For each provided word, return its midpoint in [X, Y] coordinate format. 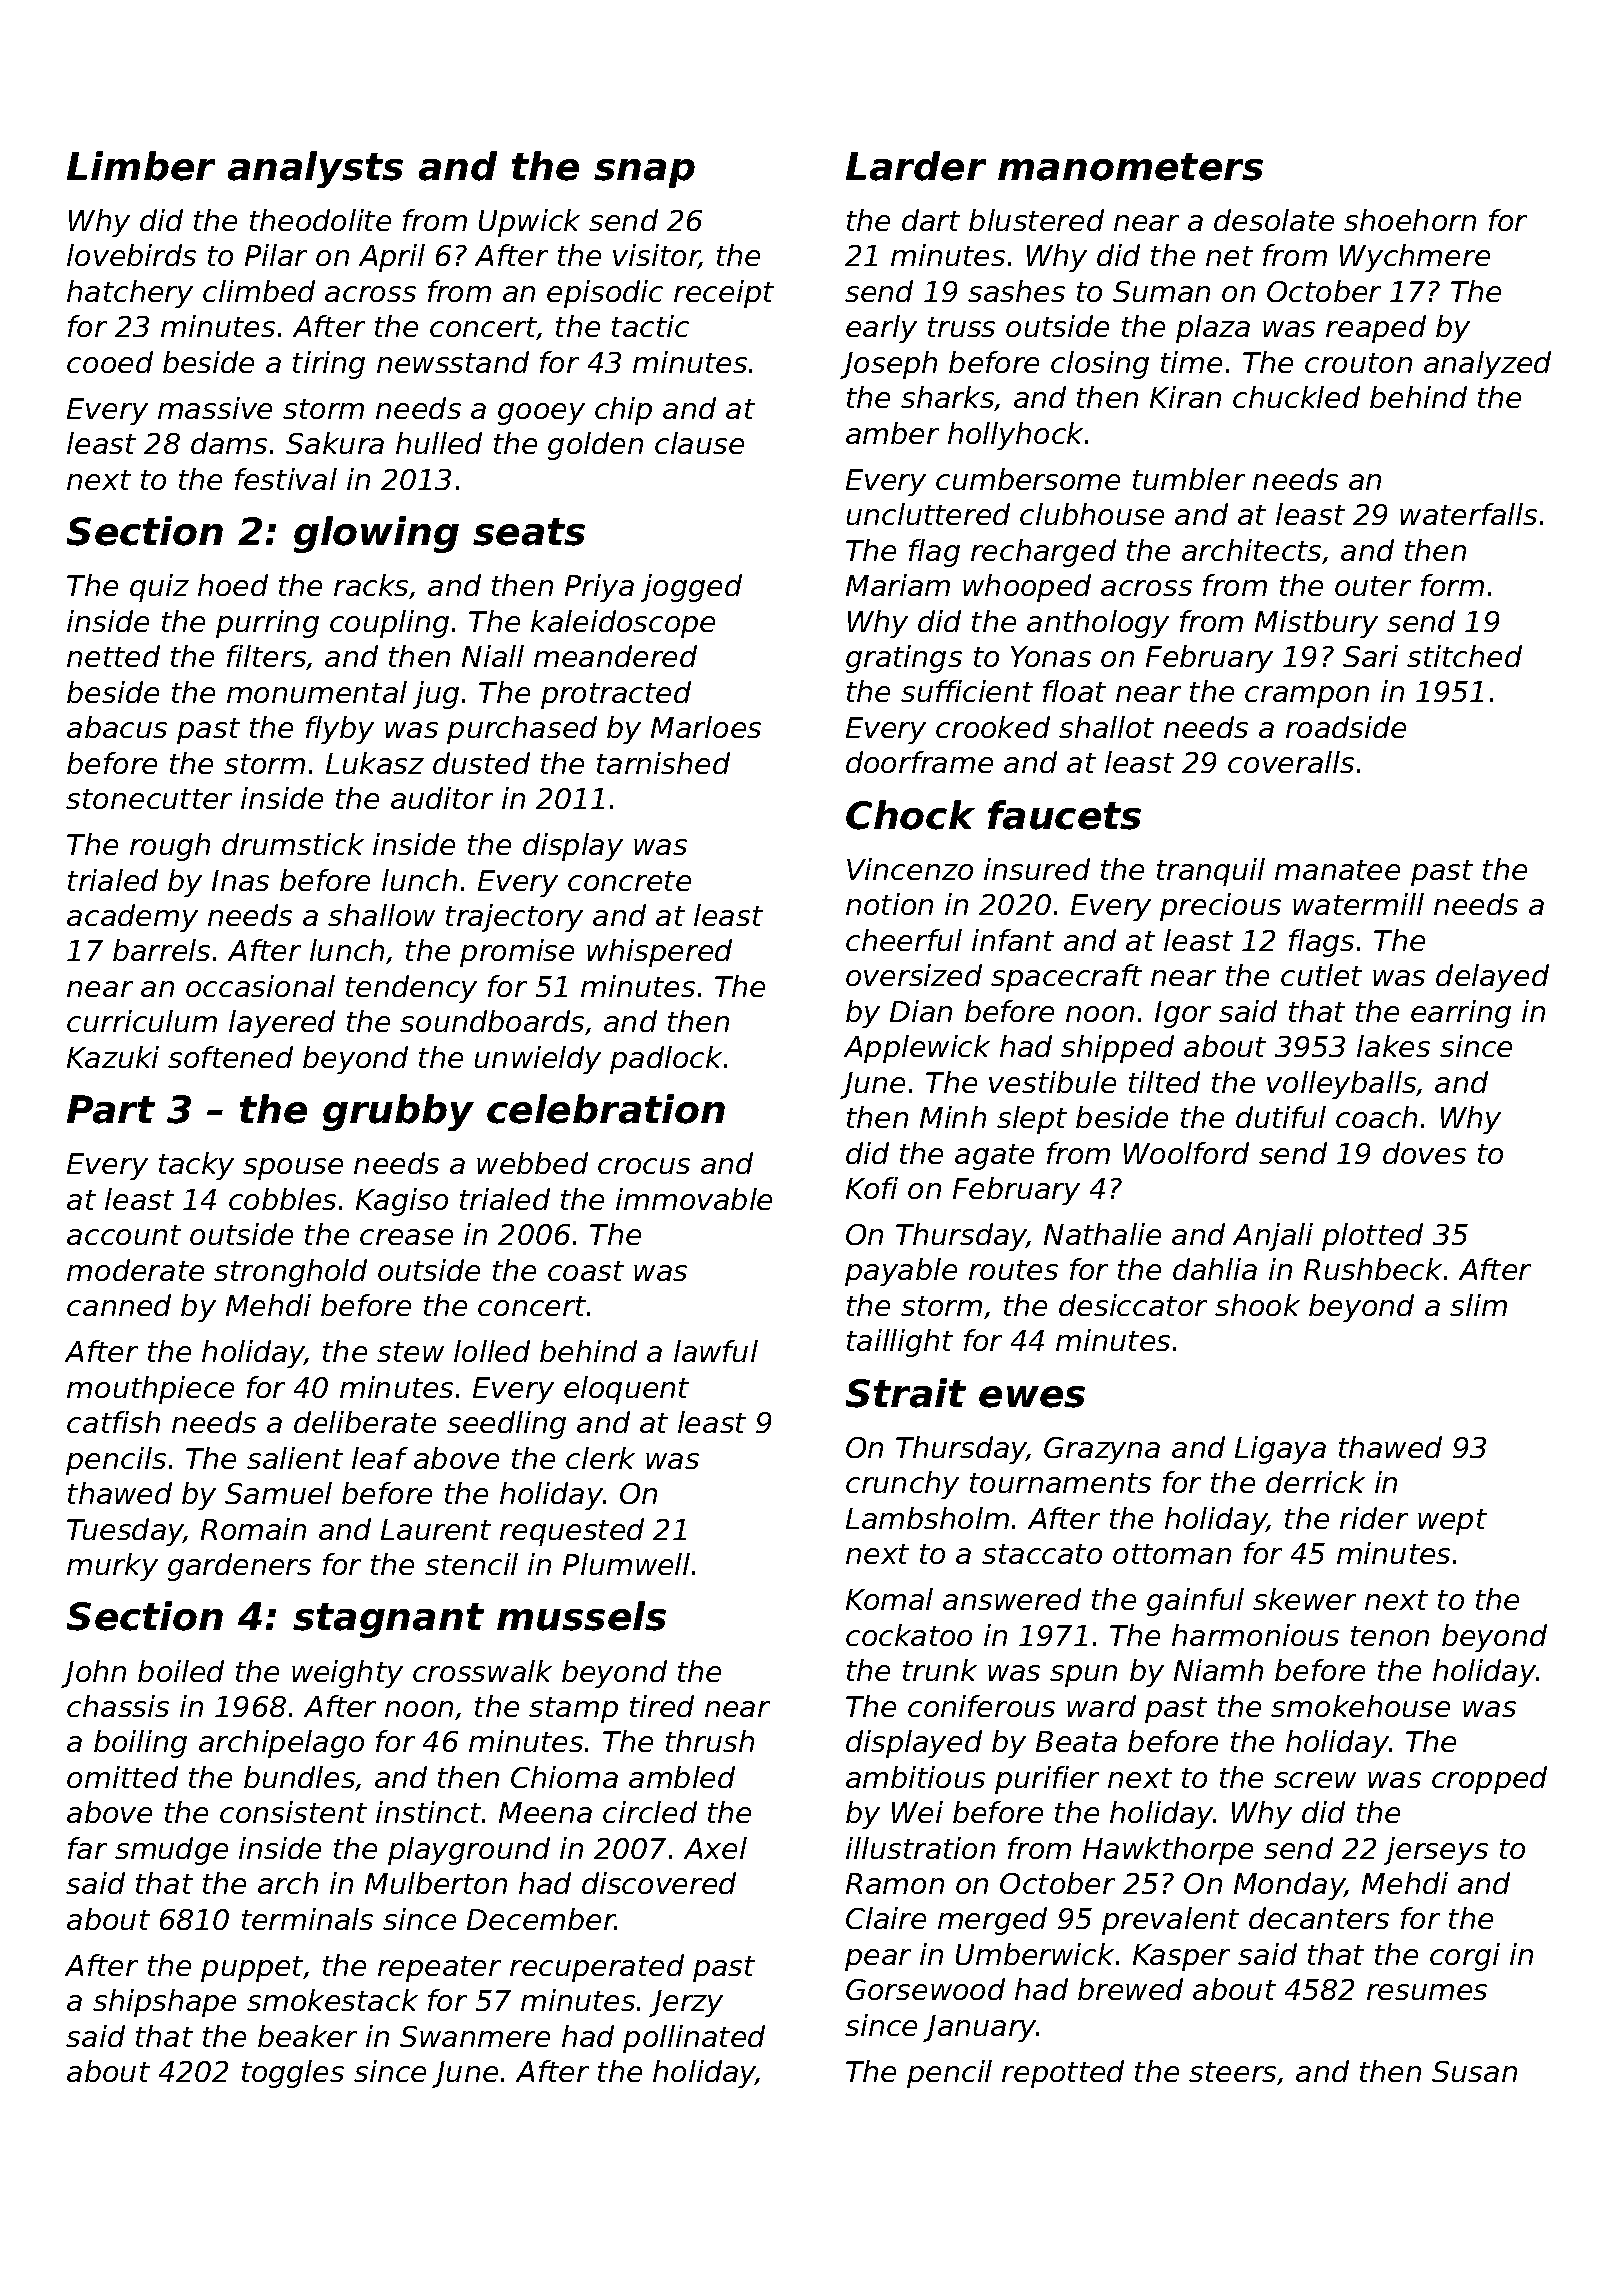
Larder [916, 166]
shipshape [164, 2003]
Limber [141, 166]
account [124, 1235]
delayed [1492, 978]
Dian [921, 1011]
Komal [889, 1599]
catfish [113, 1422]
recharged [1043, 553]
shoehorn [1410, 220]
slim [1478, 1305]
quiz [159, 588]
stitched [1464, 656]
